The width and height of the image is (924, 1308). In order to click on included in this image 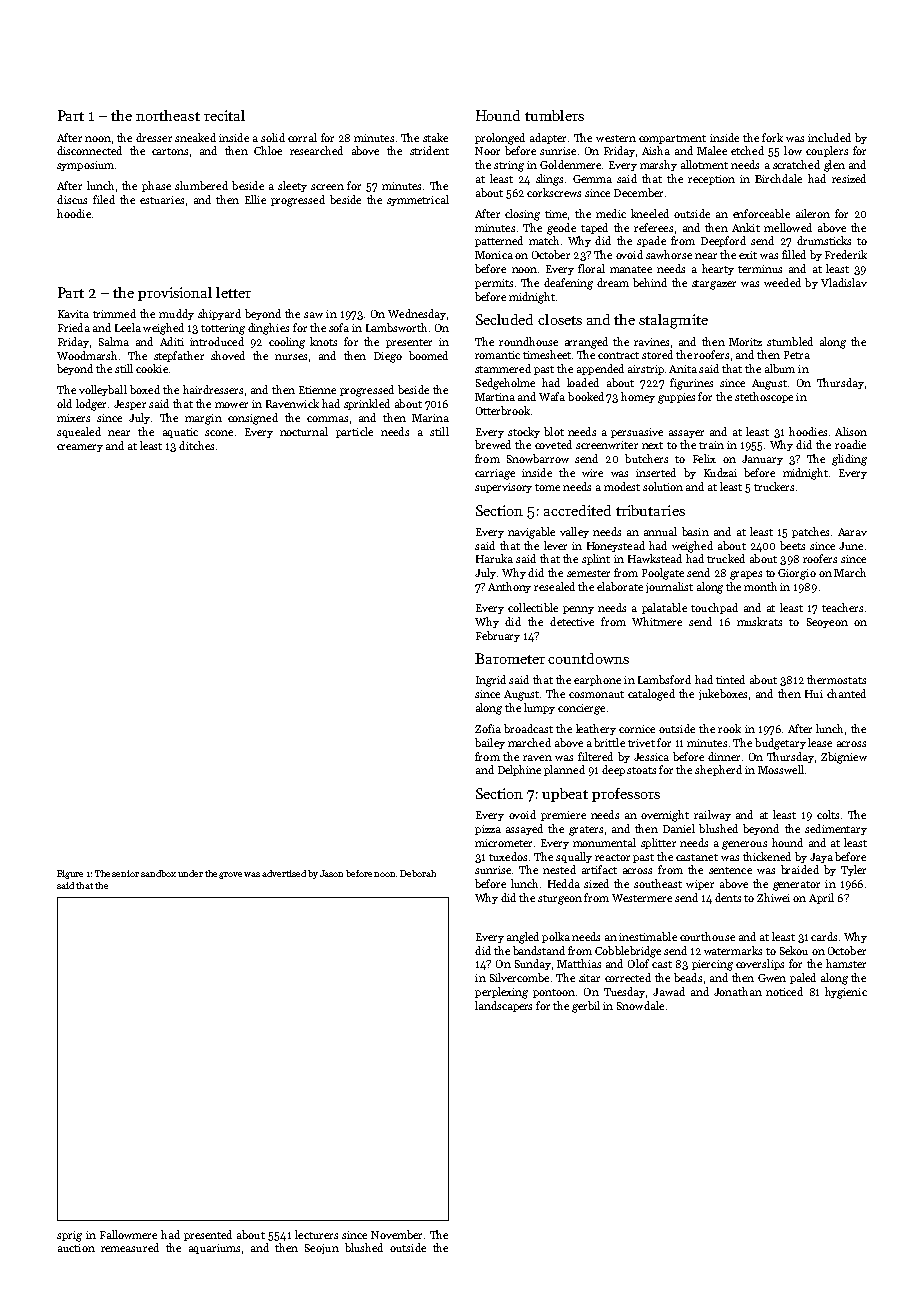, I will do `click(829, 137)`.
